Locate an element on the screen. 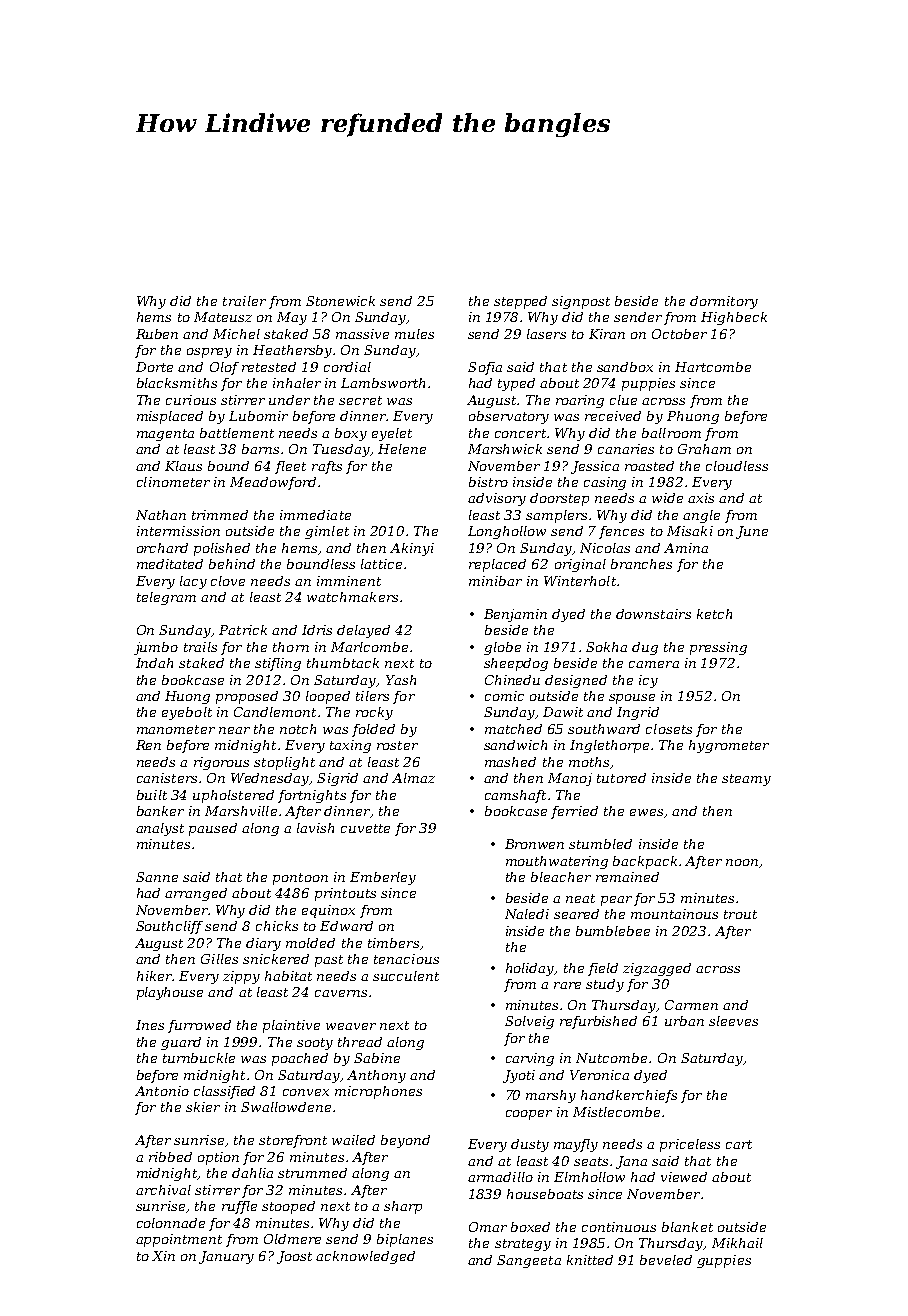  Sangeeta is located at coordinates (529, 1261).
